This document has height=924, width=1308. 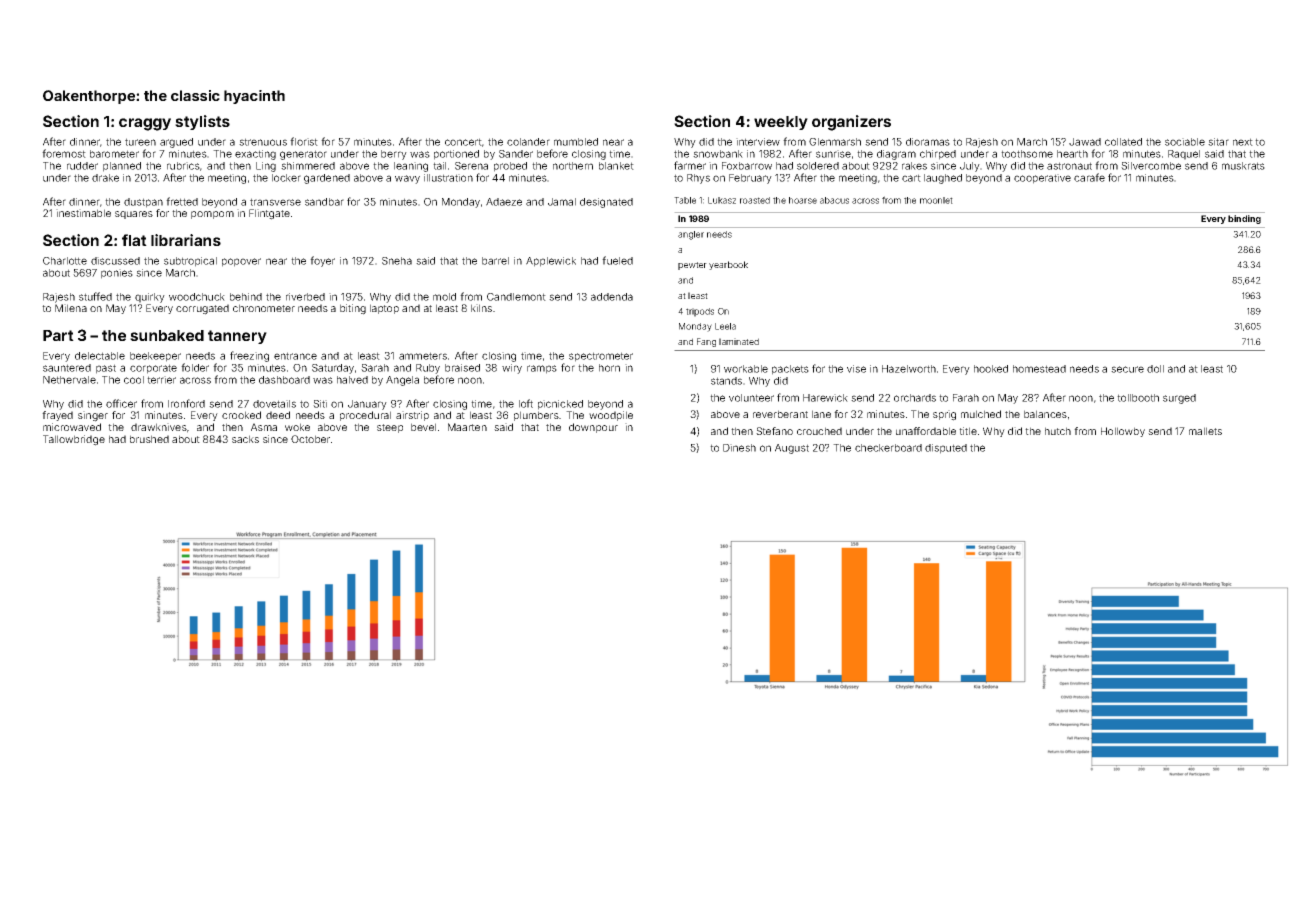 I want to click on Charlotte, so click(x=65, y=261).
